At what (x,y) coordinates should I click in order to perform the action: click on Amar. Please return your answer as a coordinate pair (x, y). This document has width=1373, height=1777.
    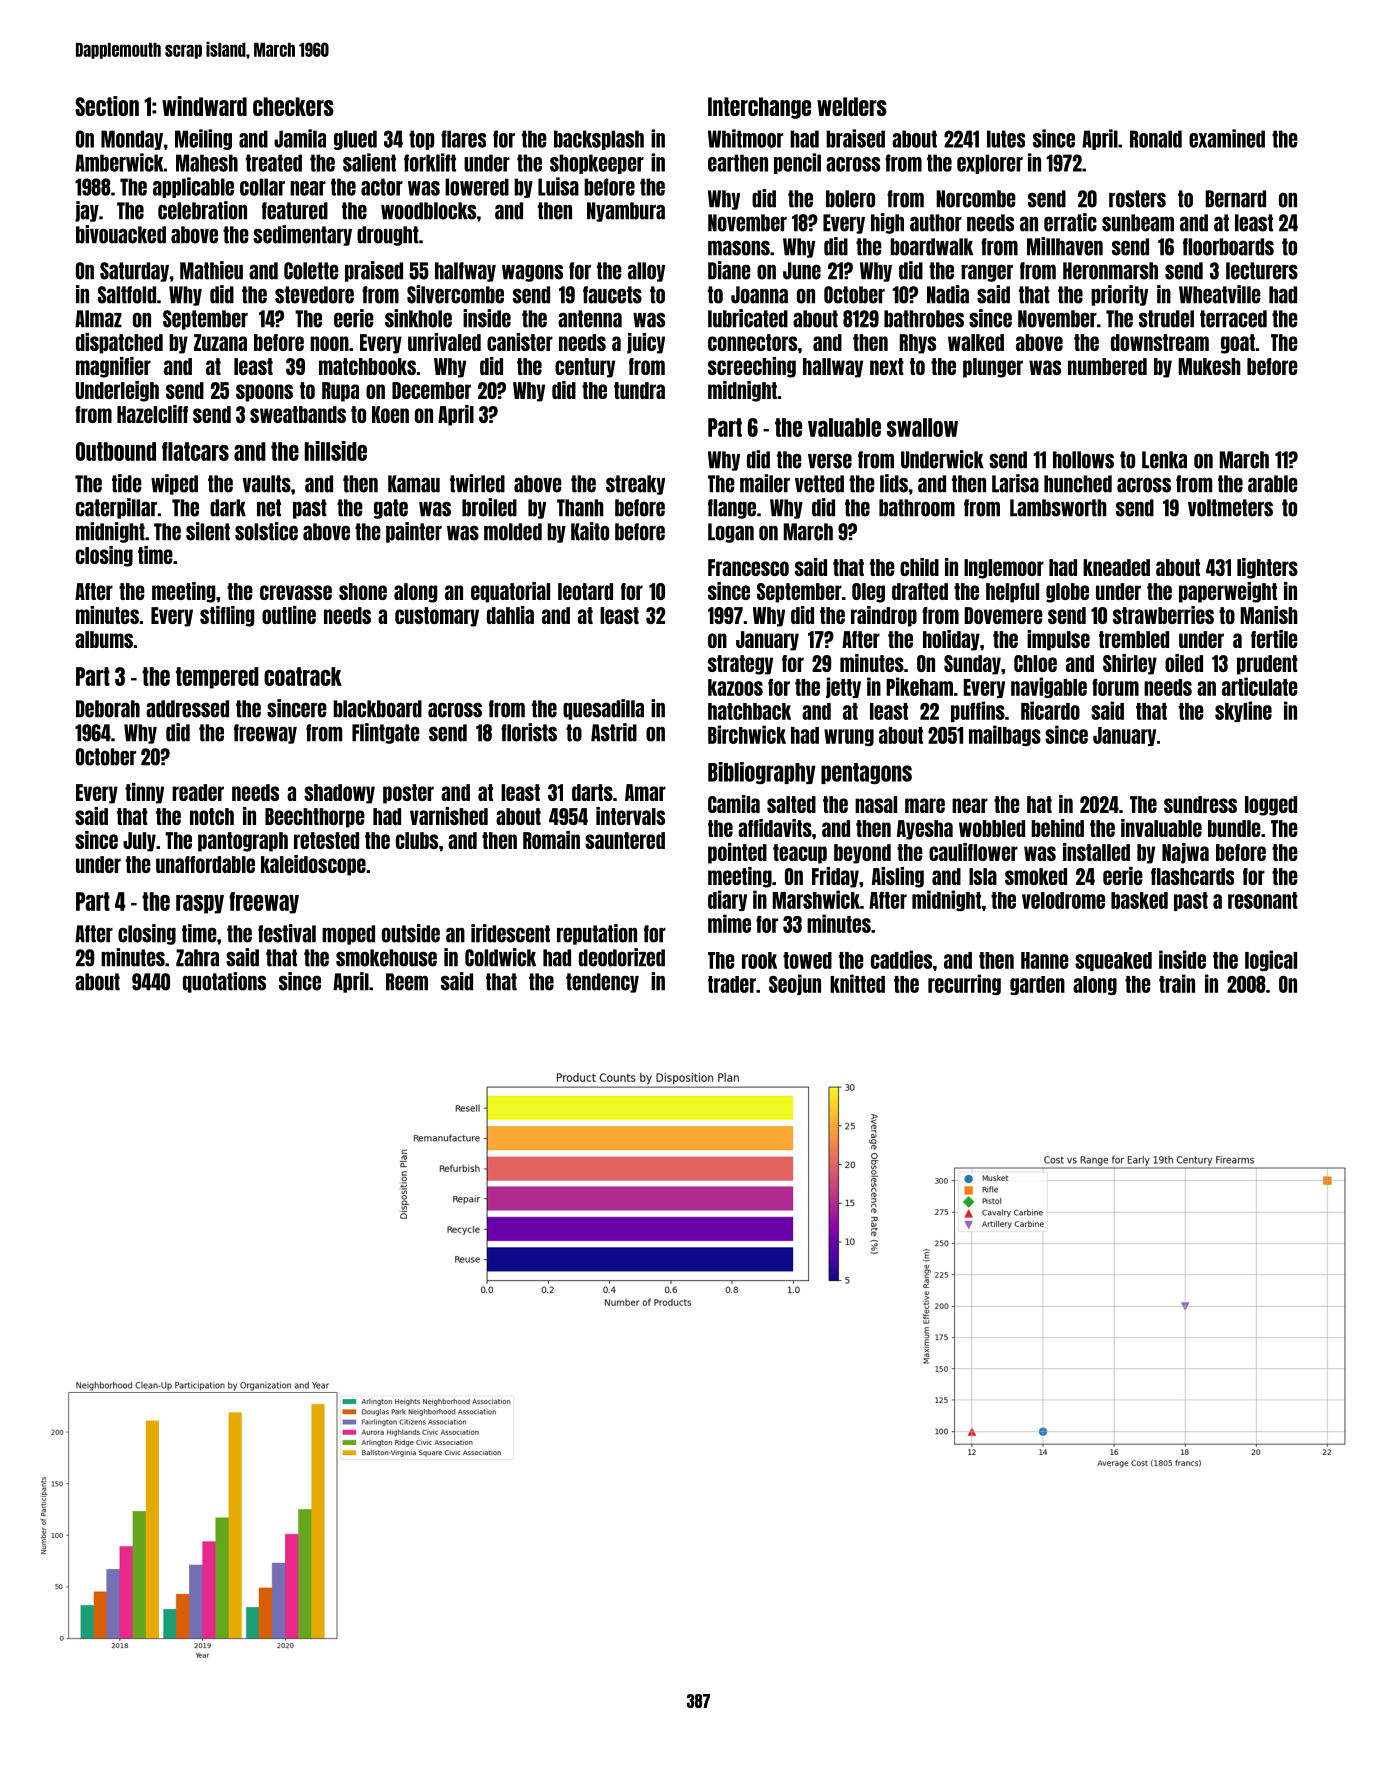
    Looking at the image, I should click on (645, 792).
